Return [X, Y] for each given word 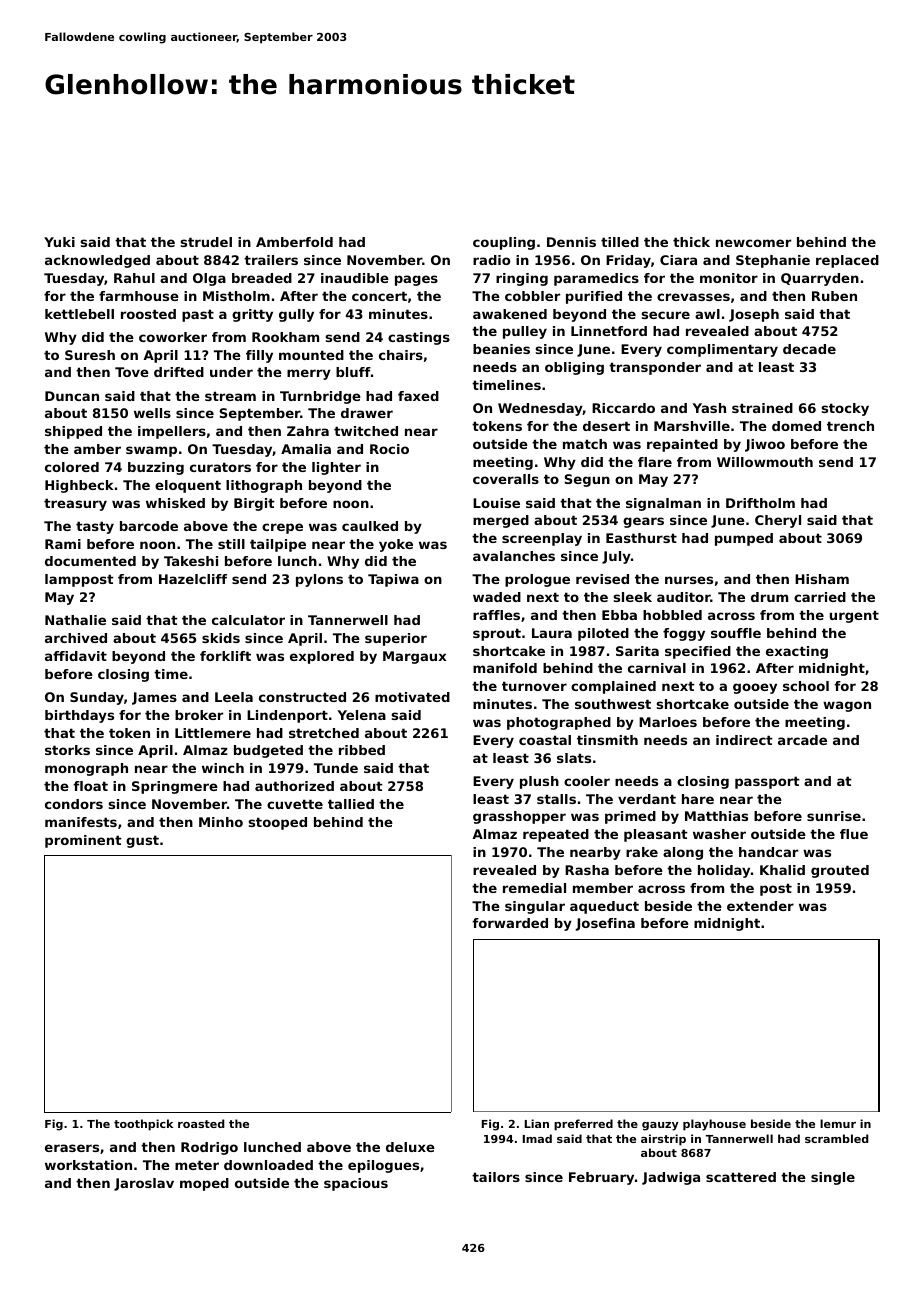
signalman [663, 504]
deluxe [410, 1147]
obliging [574, 368]
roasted [201, 1123]
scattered [741, 1177]
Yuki [59, 242]
